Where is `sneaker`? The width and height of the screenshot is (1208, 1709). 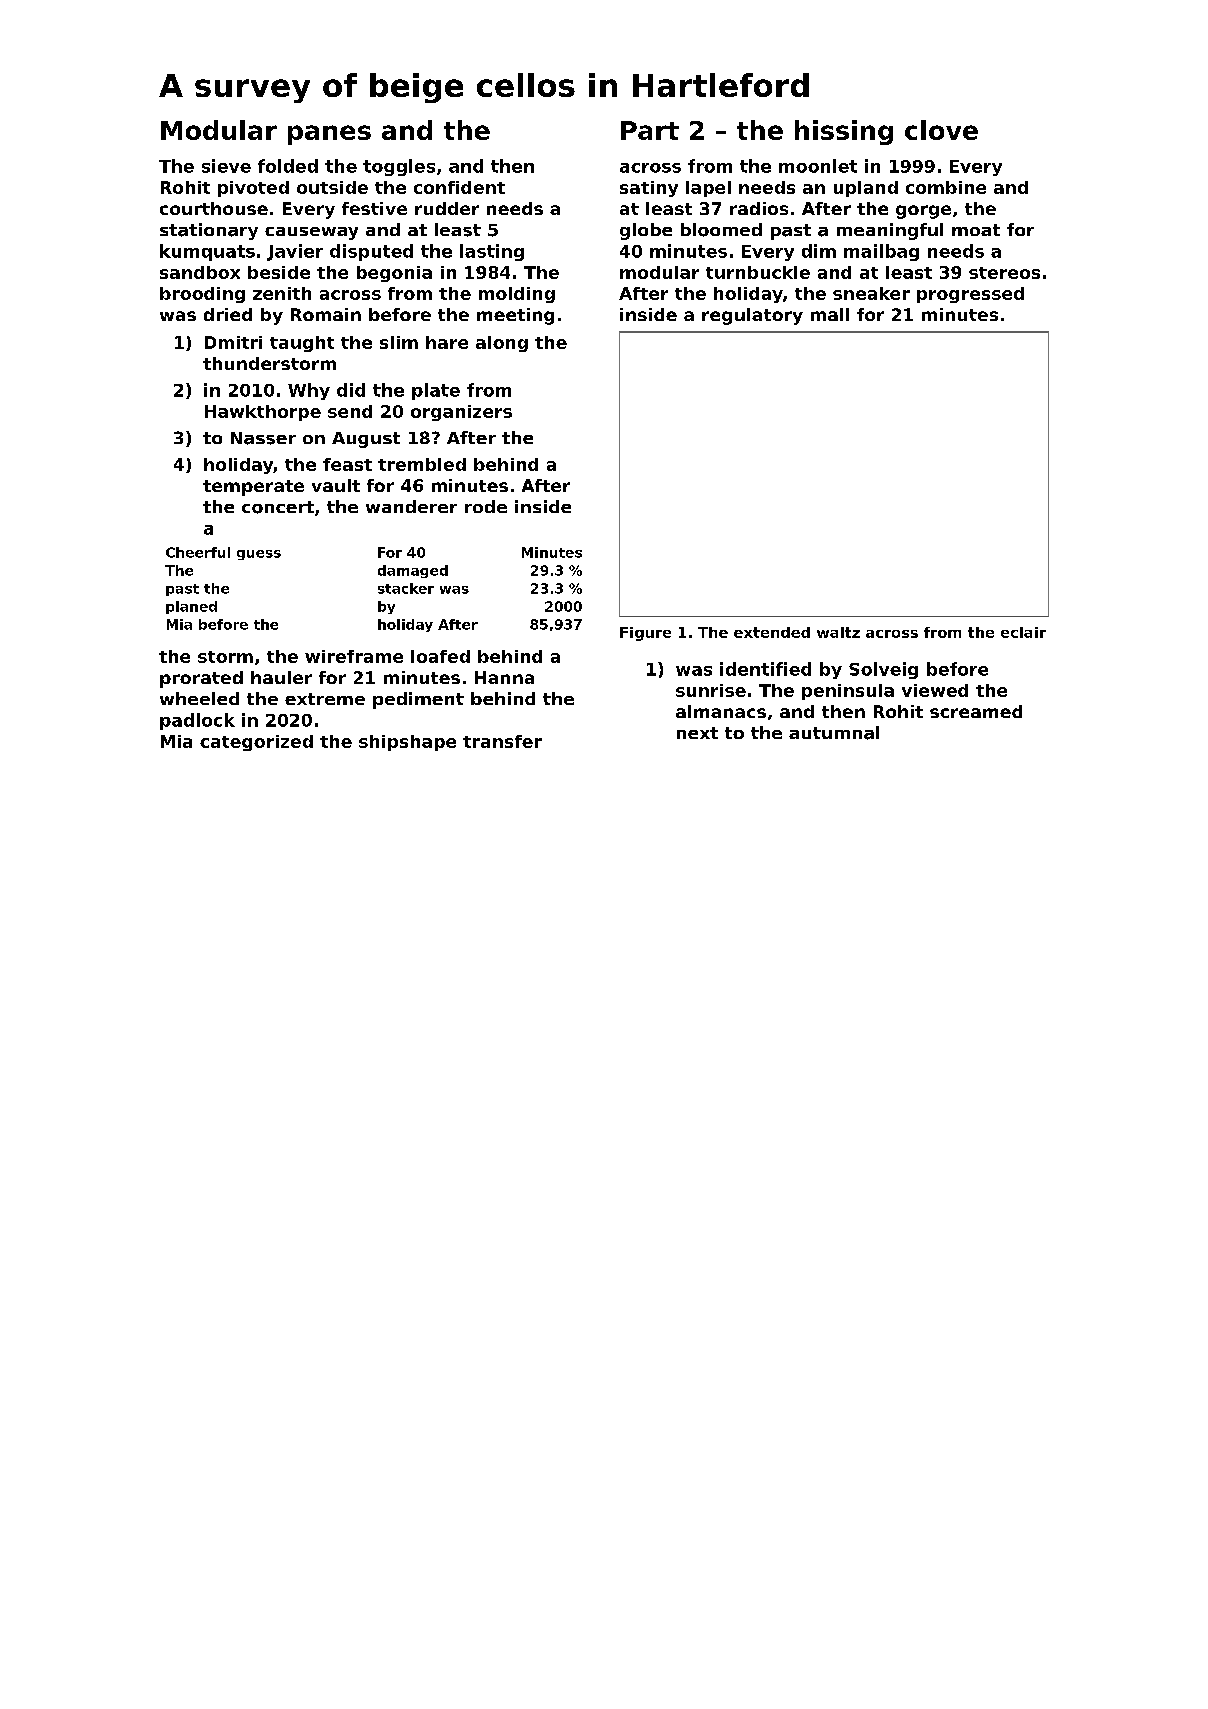
sneaker is located at coordinates (871, 293).
